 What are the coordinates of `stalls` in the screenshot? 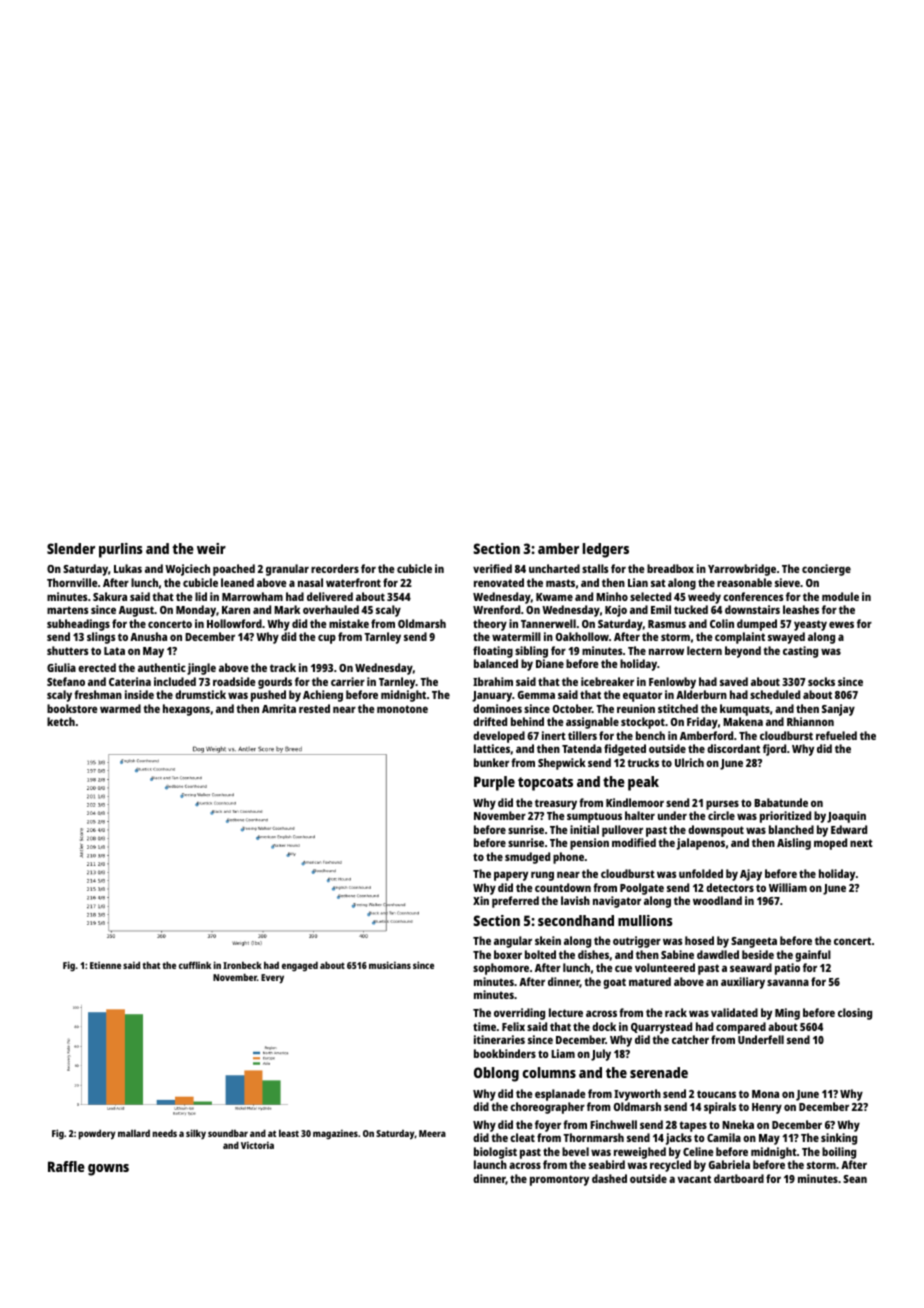 It's located at (595, 568).
